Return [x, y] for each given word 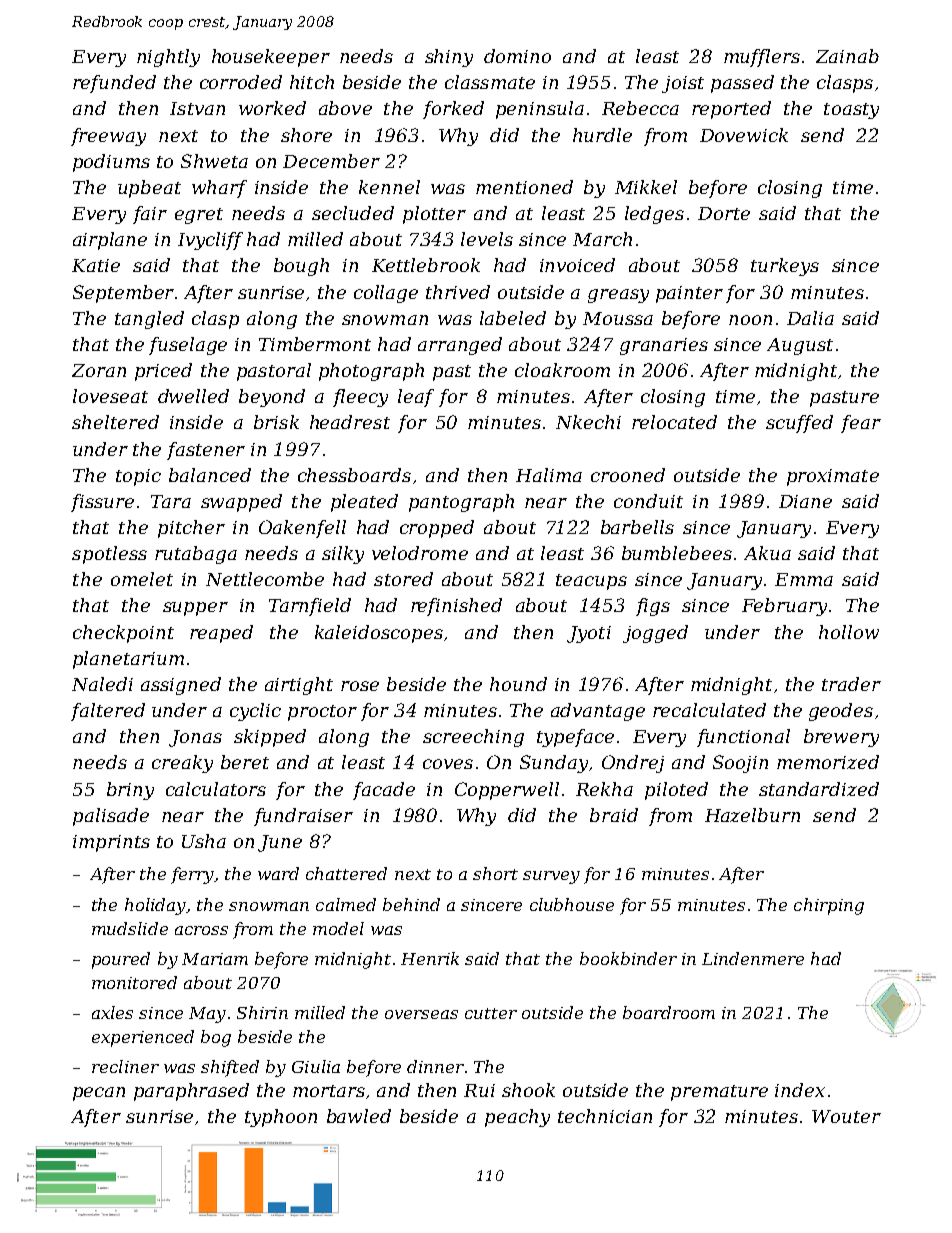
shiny [449, 58]
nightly [168, 58]
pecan [99, 1094]
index [800, 1090]
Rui [479, 1090]
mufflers [762, 58]
